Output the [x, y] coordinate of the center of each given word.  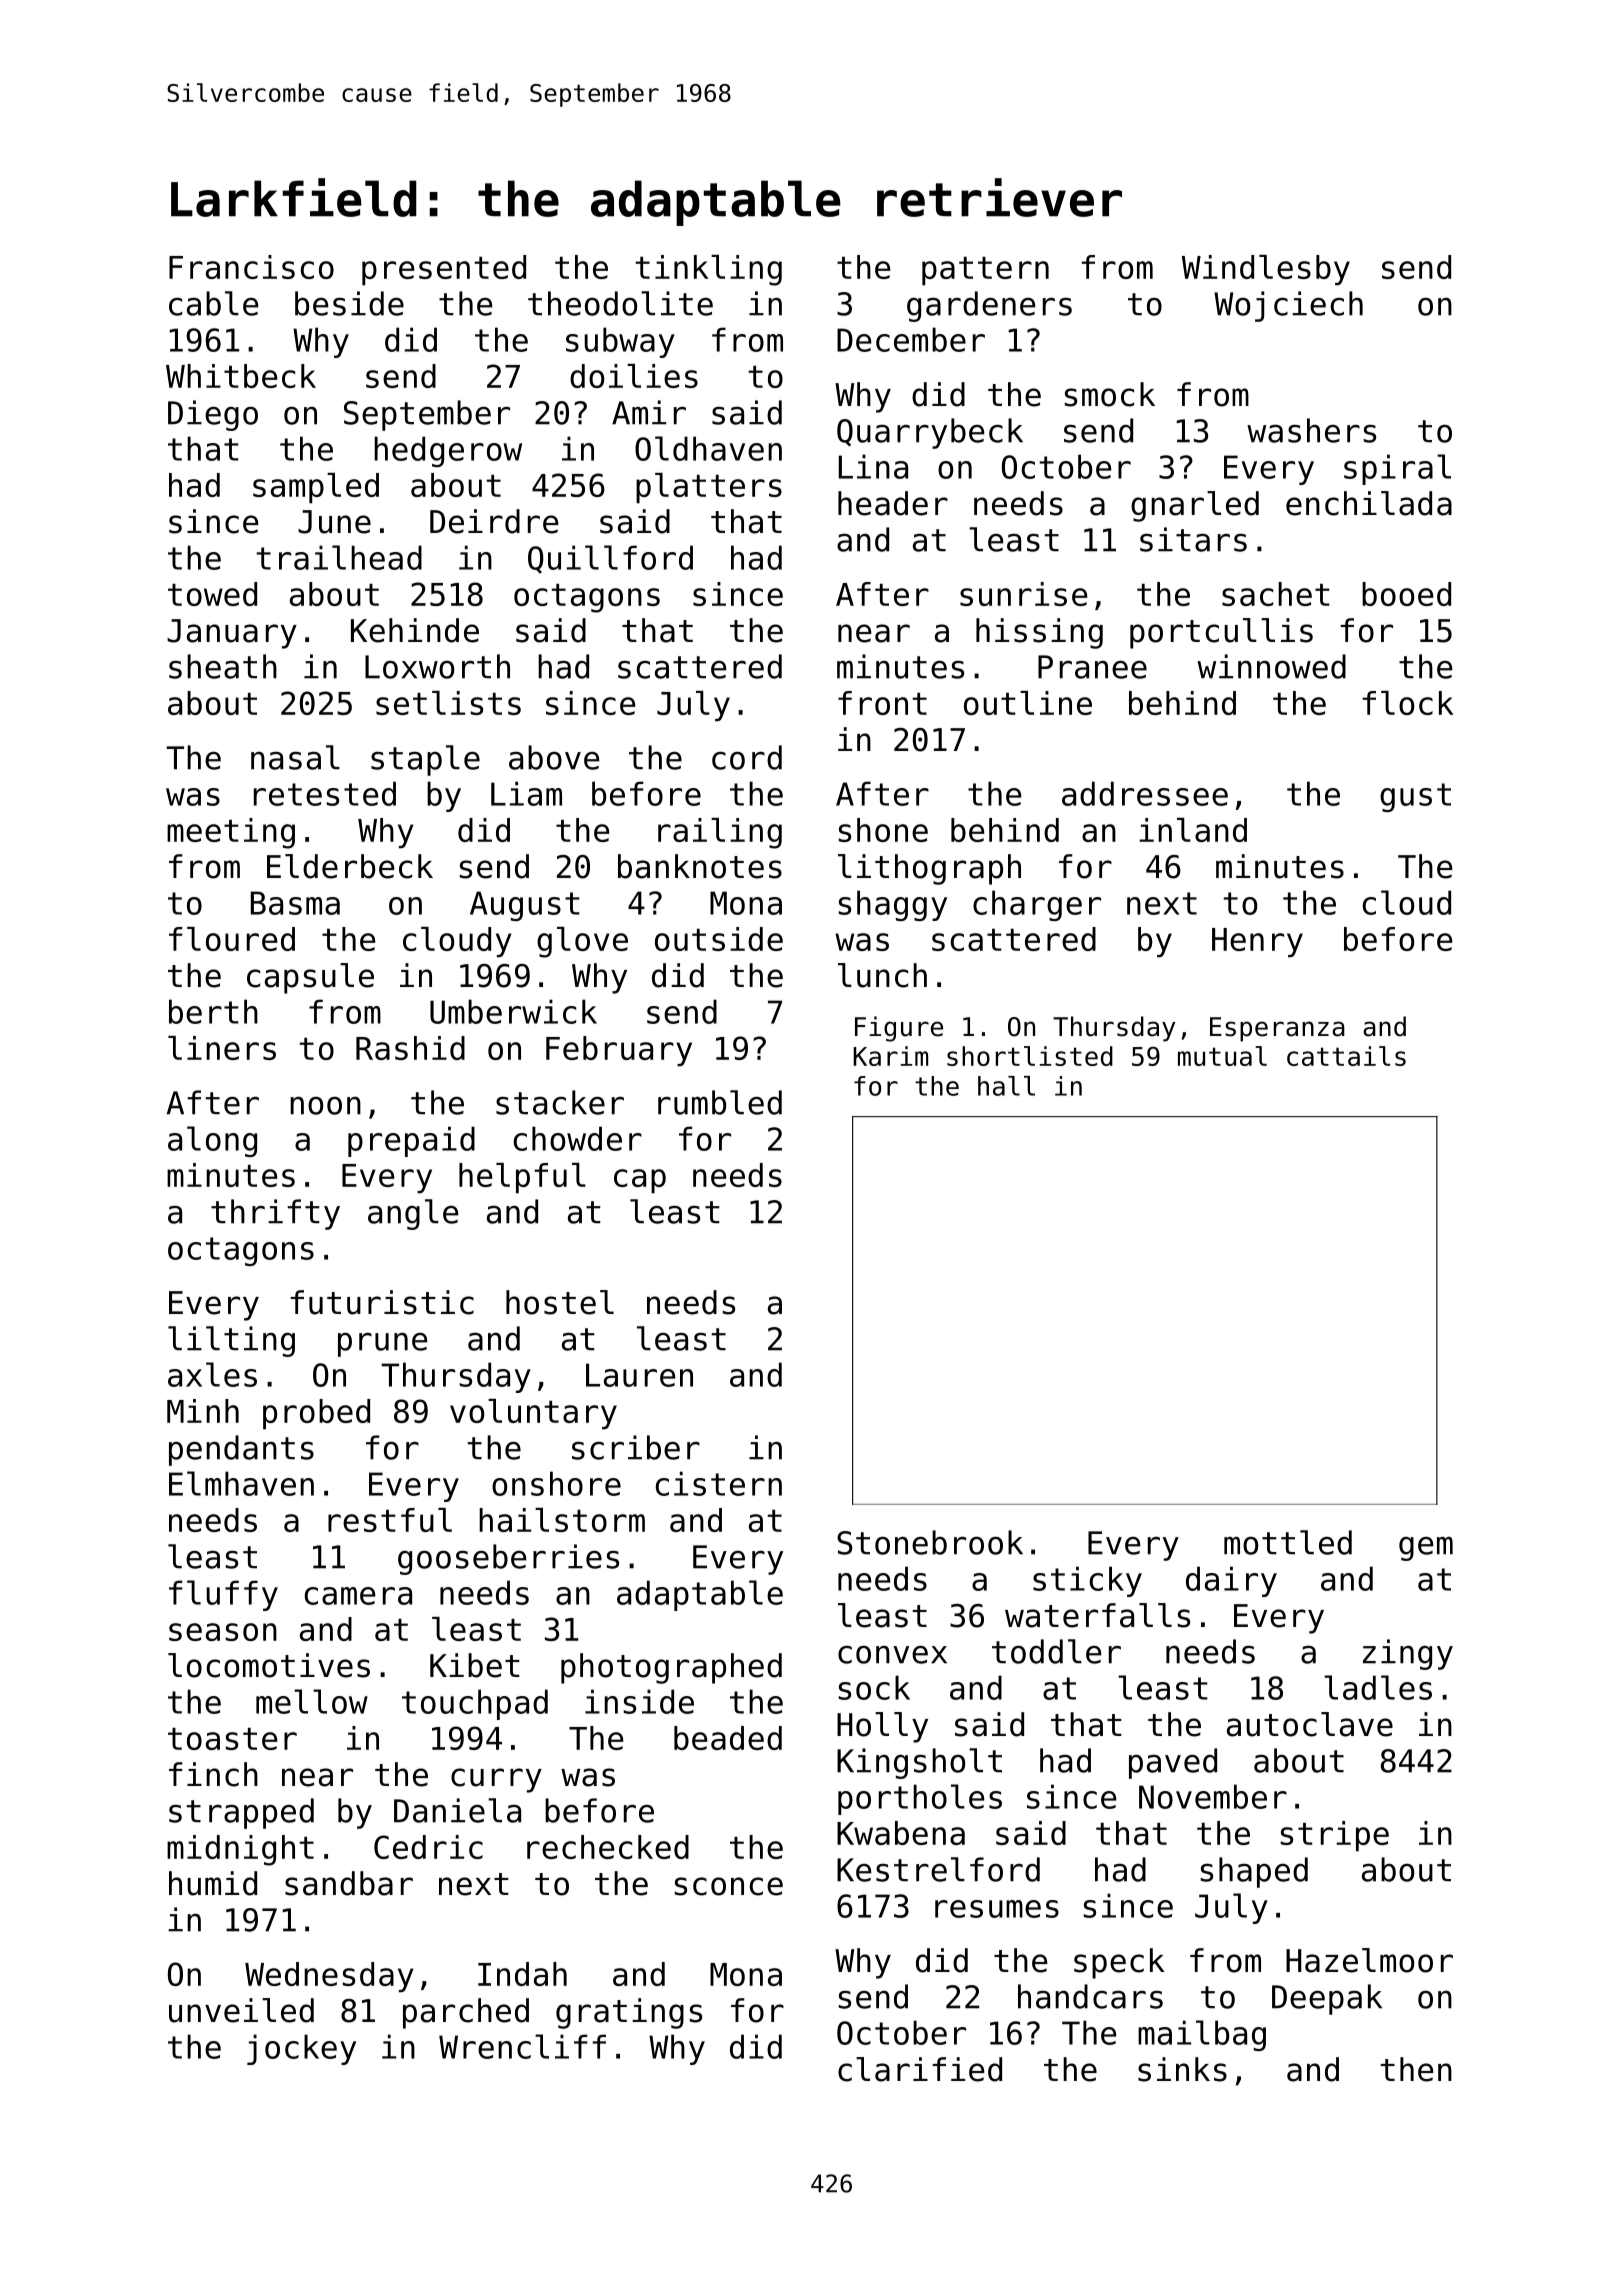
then [1416, 2069]
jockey [301, 2049]
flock [1408, 703]
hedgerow [448, 451]
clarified [920, 2069]
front [882, 703]
